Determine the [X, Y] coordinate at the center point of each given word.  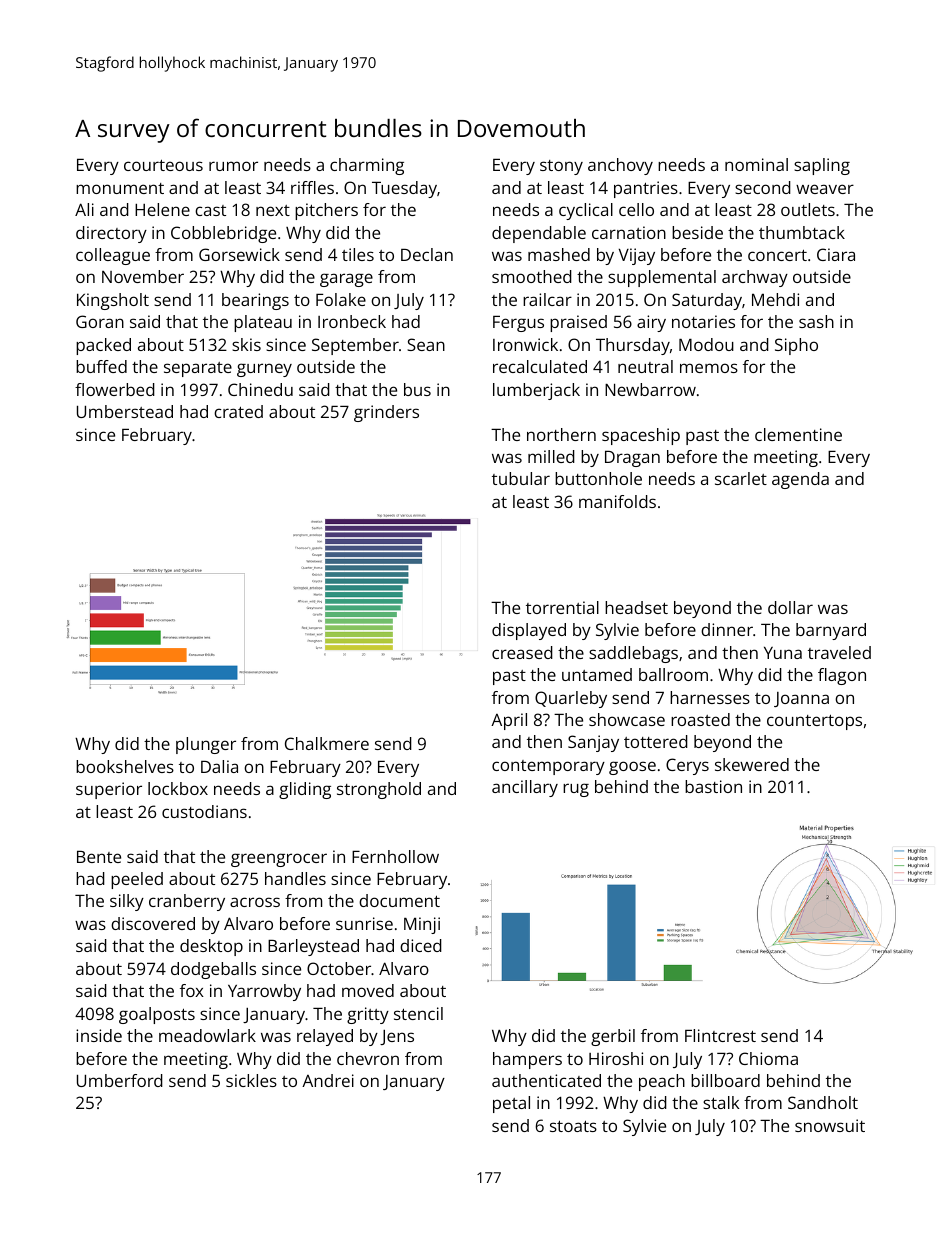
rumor [233, 166]
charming [367, 166]
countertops [814, 722]
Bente [99, 857]
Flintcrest [720, 1035]
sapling [822, 166]
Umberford [120, 1080]
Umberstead [125, 411]
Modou [706, 344]
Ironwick [525, 344]
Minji [422, 925]
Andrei [328, 1080]
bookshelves [125, 766]
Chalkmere [327, 743]
